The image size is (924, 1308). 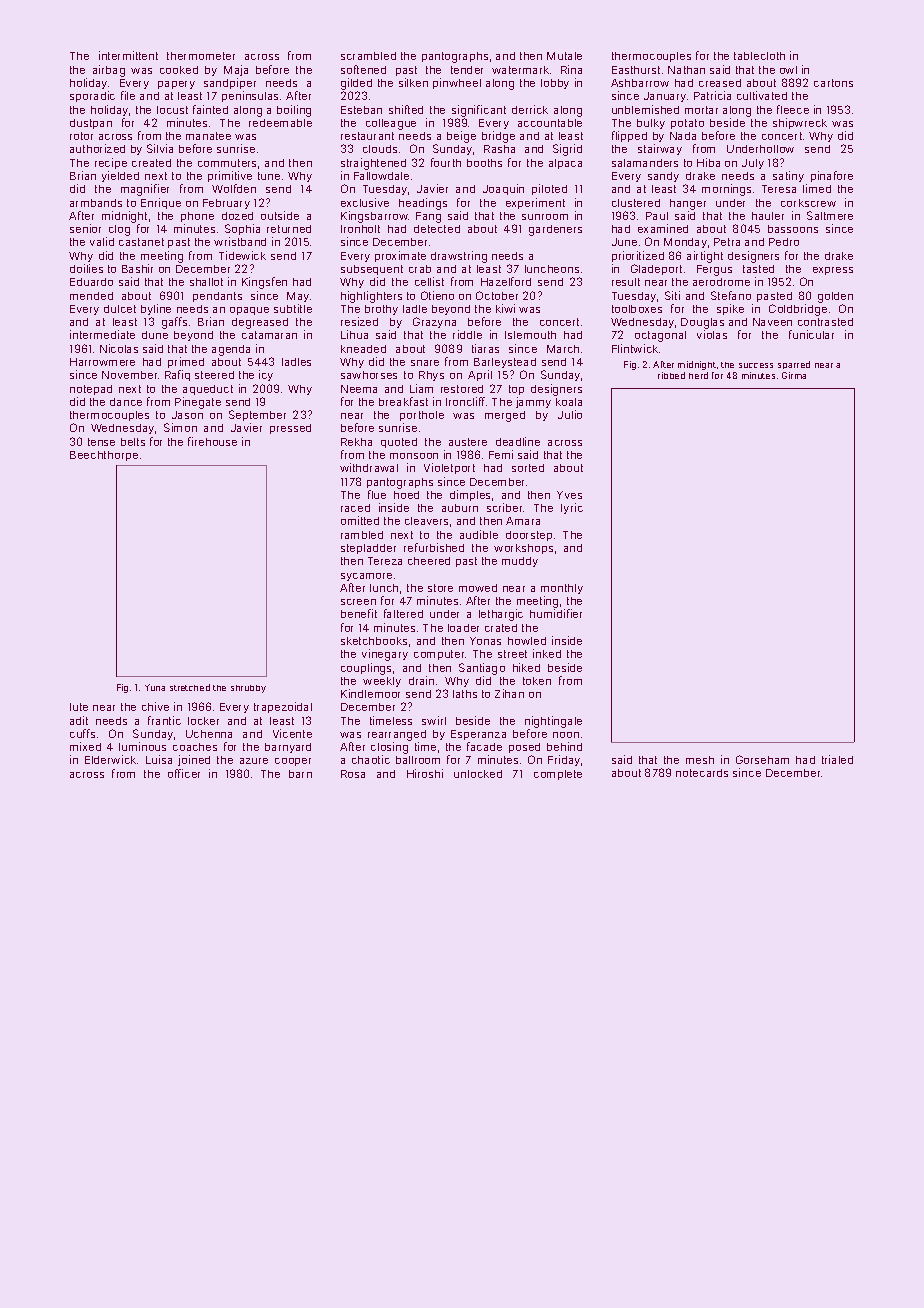 What do you see at coordinates (837, 759) in the image?
I see `trialed` at bounding box center [837, 759].
